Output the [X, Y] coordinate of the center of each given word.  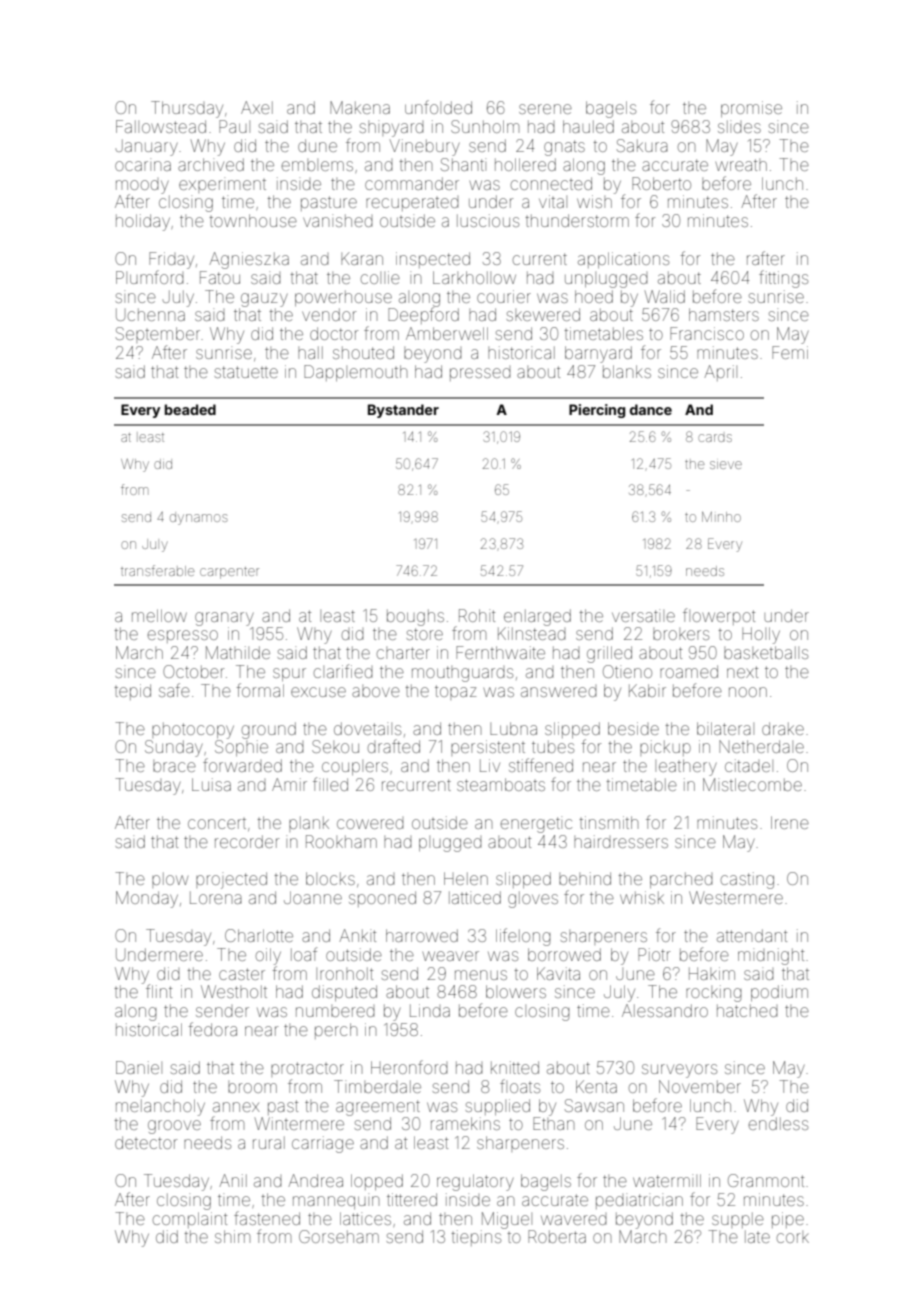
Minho [721, 517]
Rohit [477, 615]
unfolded [438, 107]
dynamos [198, 518]
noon [748, 692]
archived [211, 164]
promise [751, 109]
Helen [466, 878]
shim [232, 1236]
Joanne [313, 897]
